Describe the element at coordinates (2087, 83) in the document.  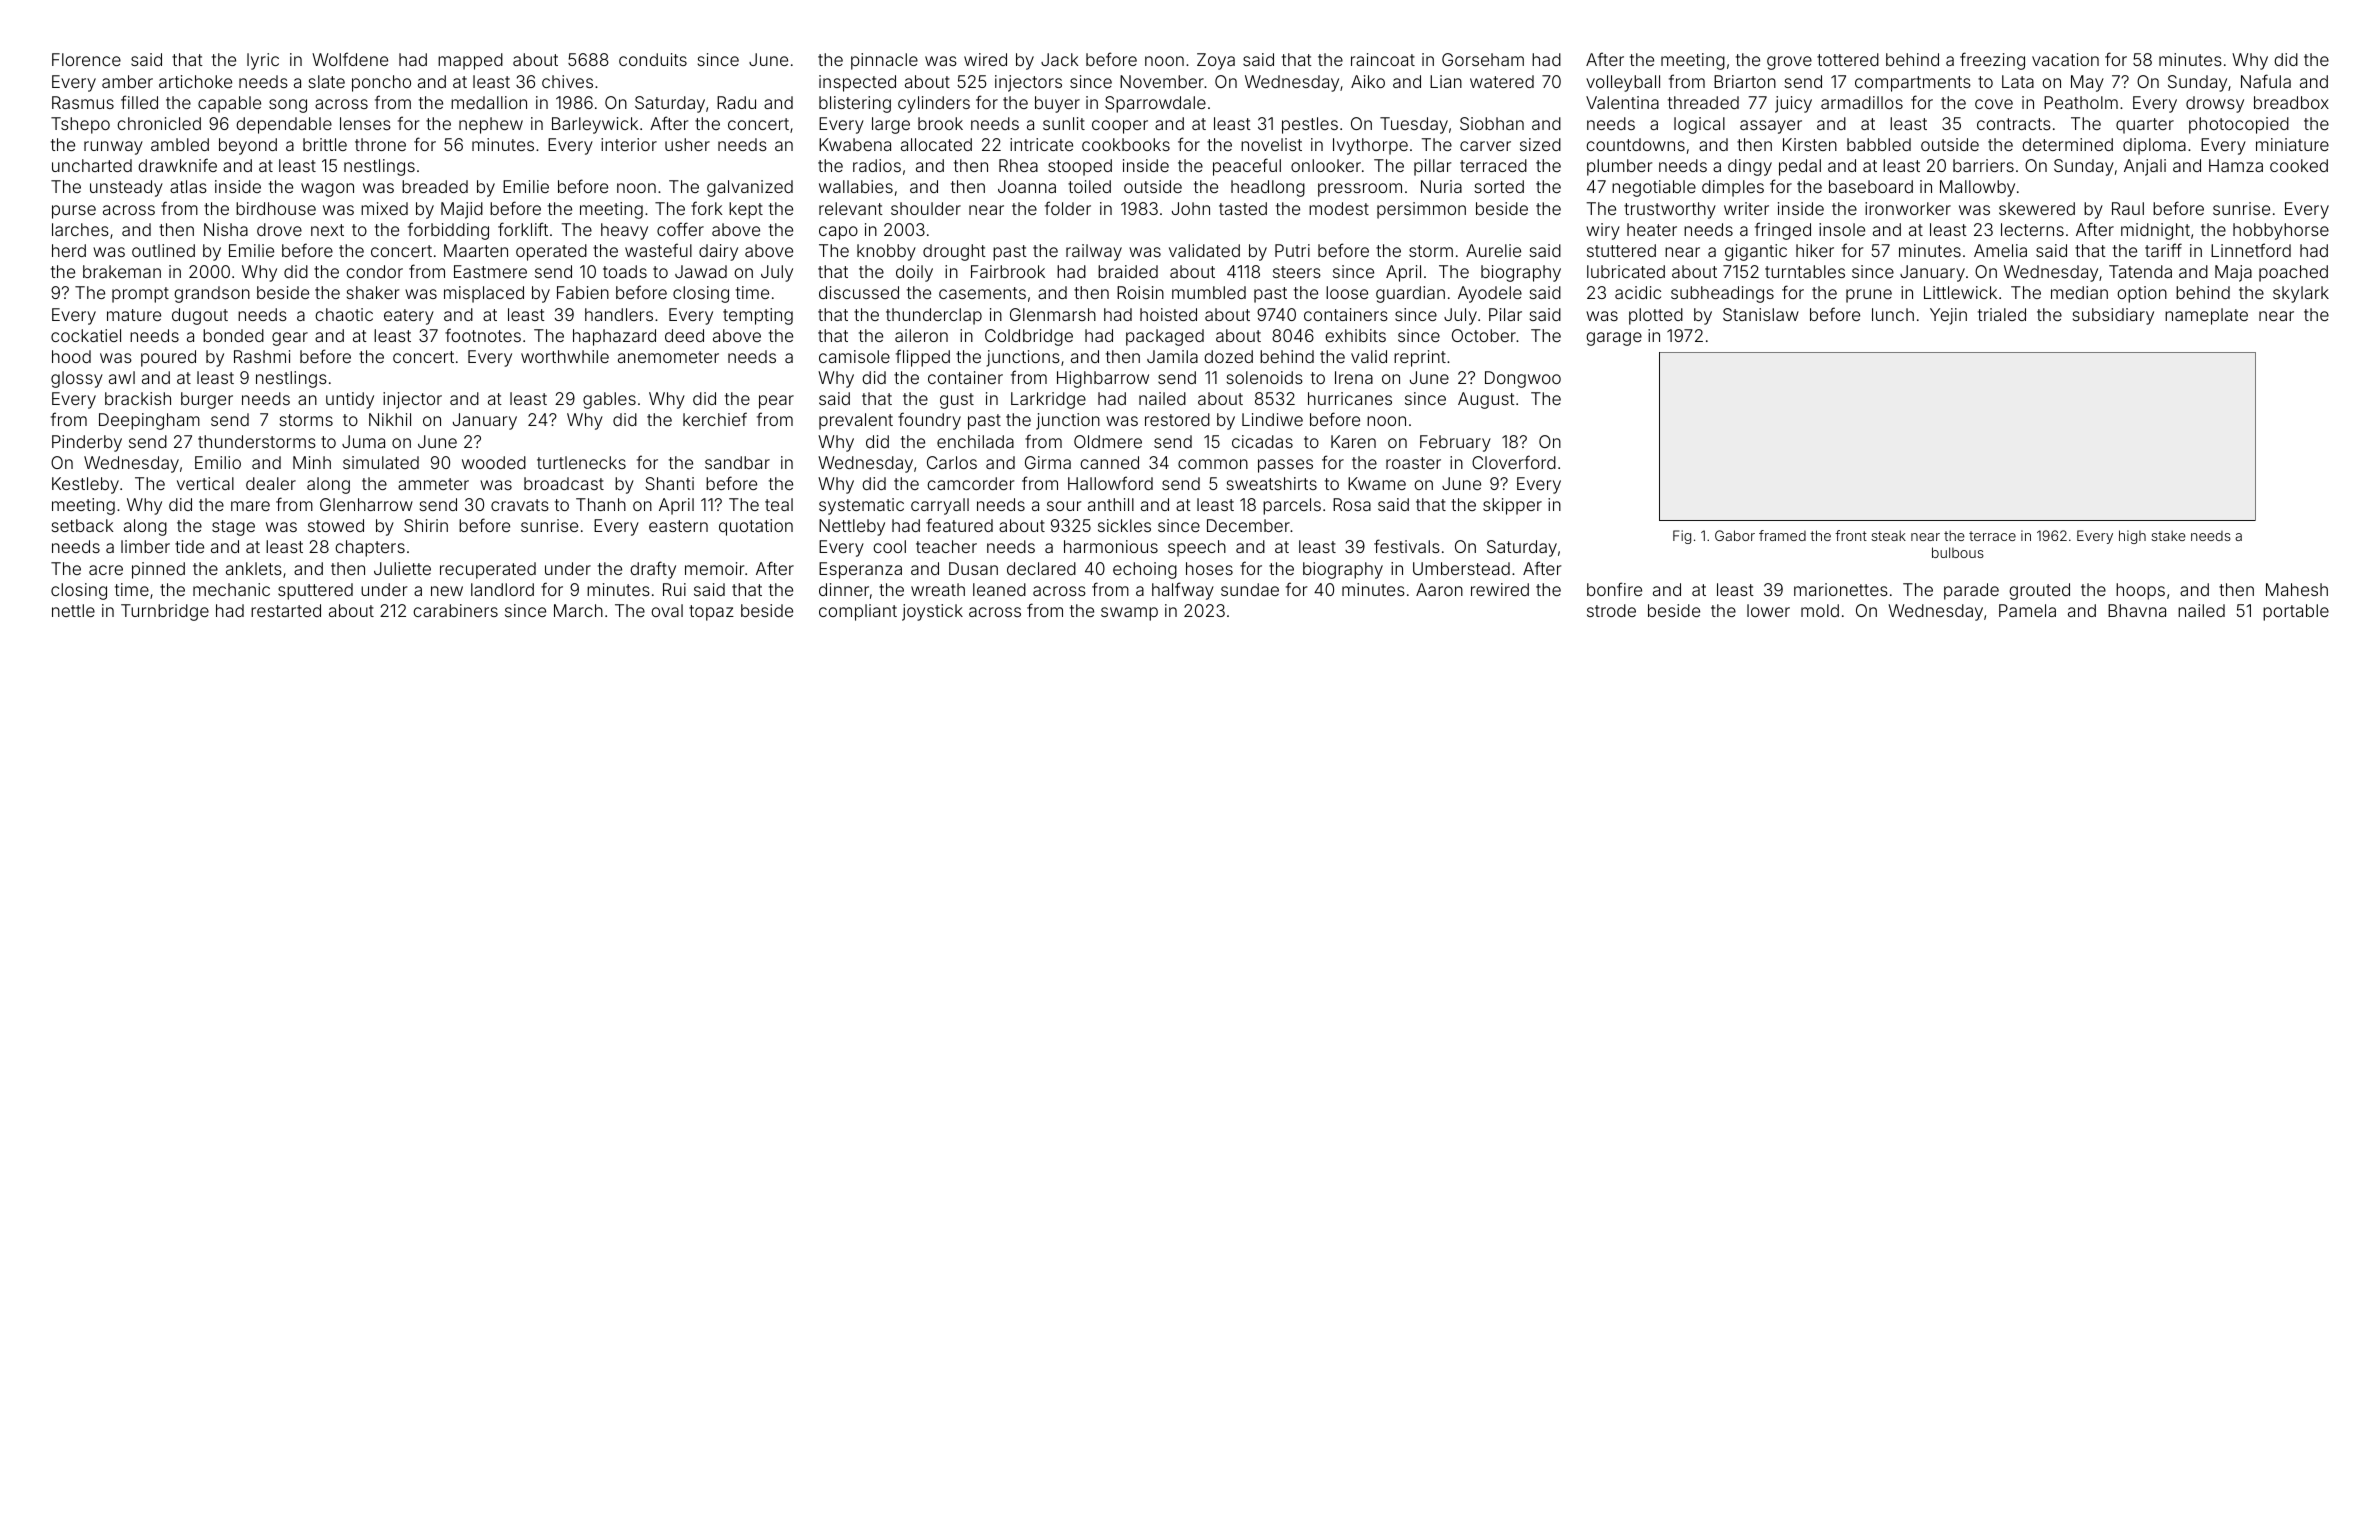
I see `May` at that location.
